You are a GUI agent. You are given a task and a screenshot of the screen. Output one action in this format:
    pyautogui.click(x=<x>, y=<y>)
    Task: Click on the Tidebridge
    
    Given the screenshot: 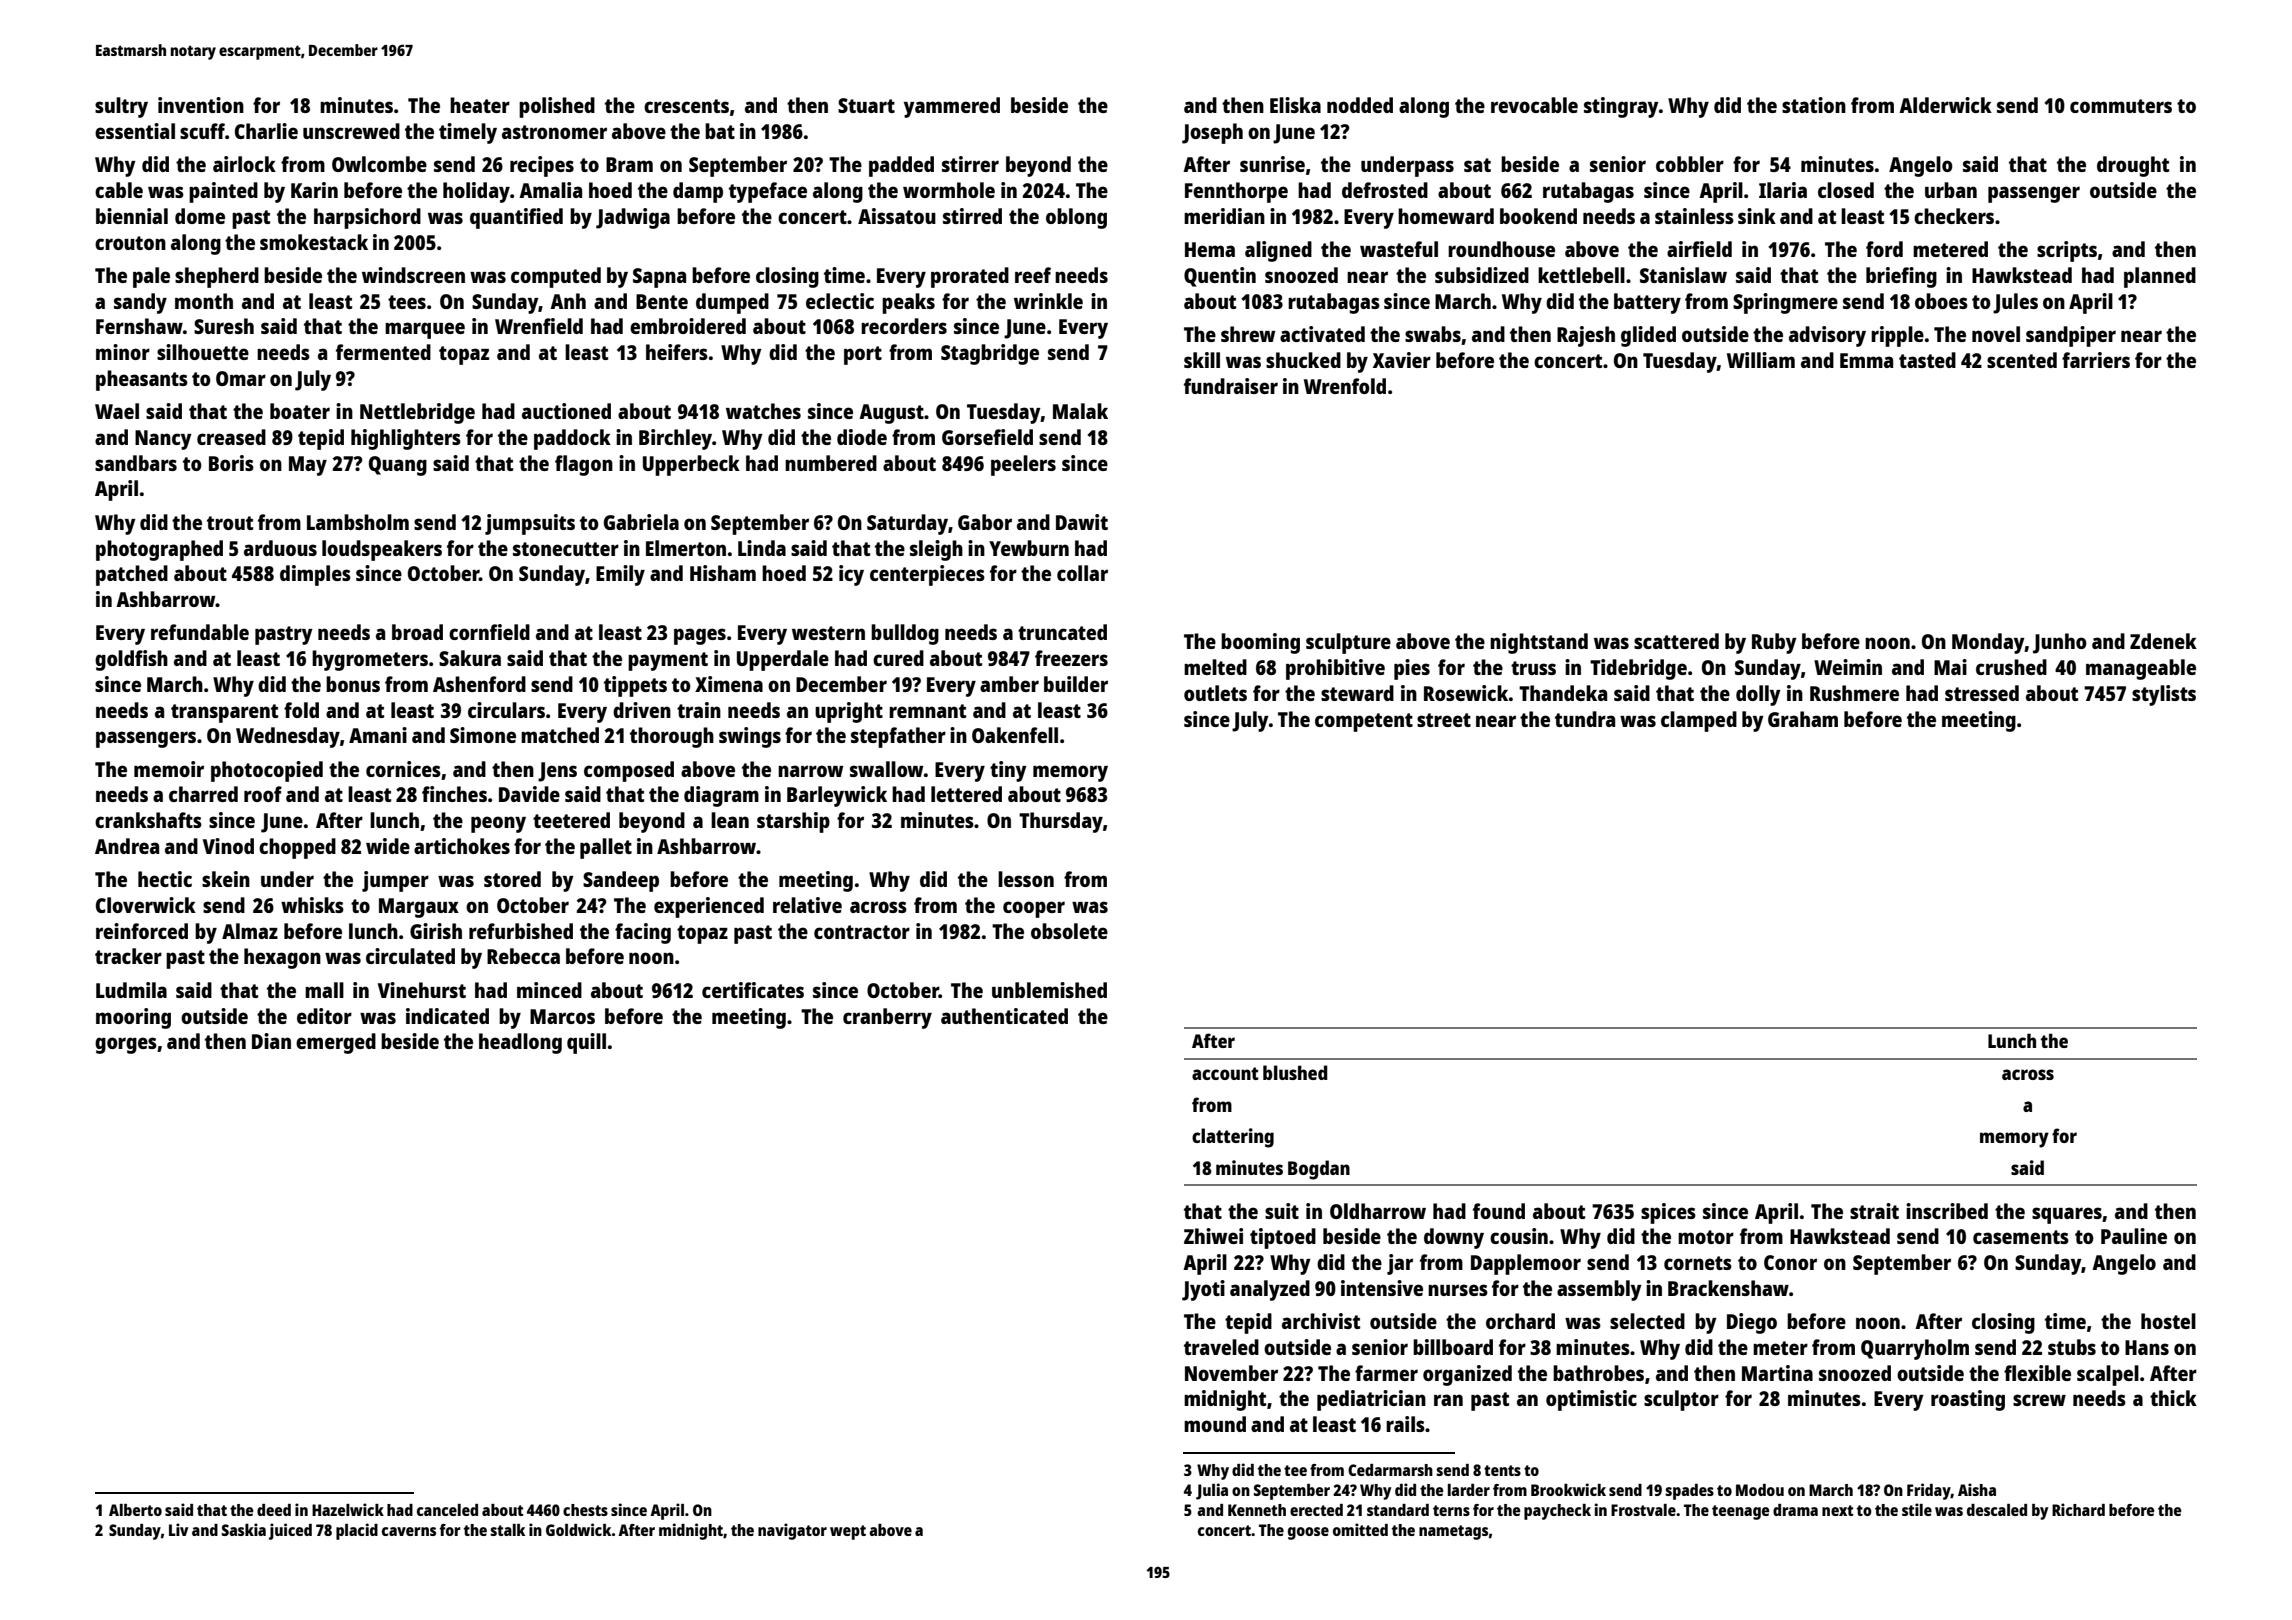 What is the action you would take?
    pyautogui.click(x=1638, y=669)
